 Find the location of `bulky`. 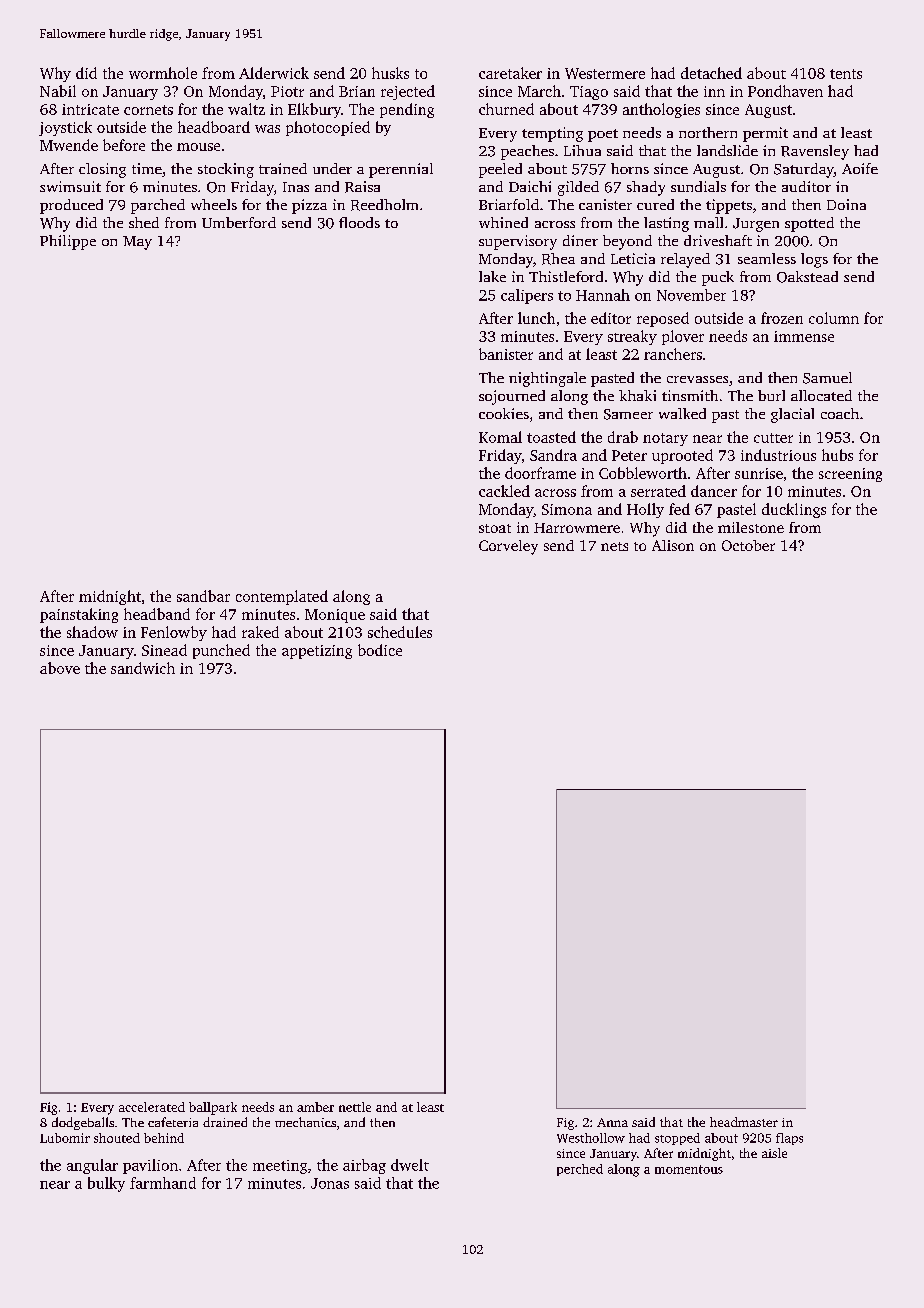

bulky is located at coordinates (106, 1184).
